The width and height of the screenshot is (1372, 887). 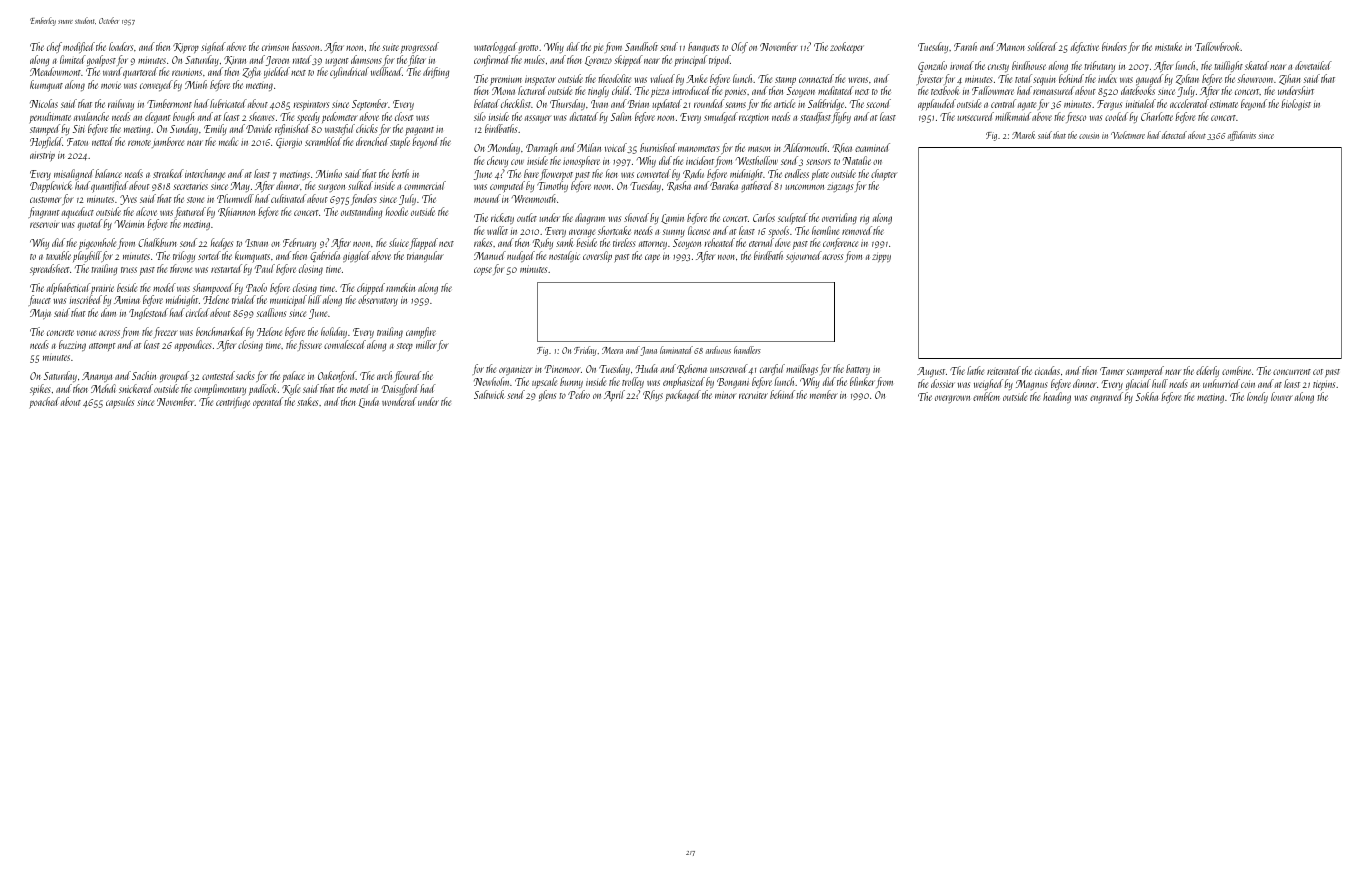 What do you see at coordinates (289, 143) in the screenshot?
I see `Giorgio` at bounding box center [289, 143].
